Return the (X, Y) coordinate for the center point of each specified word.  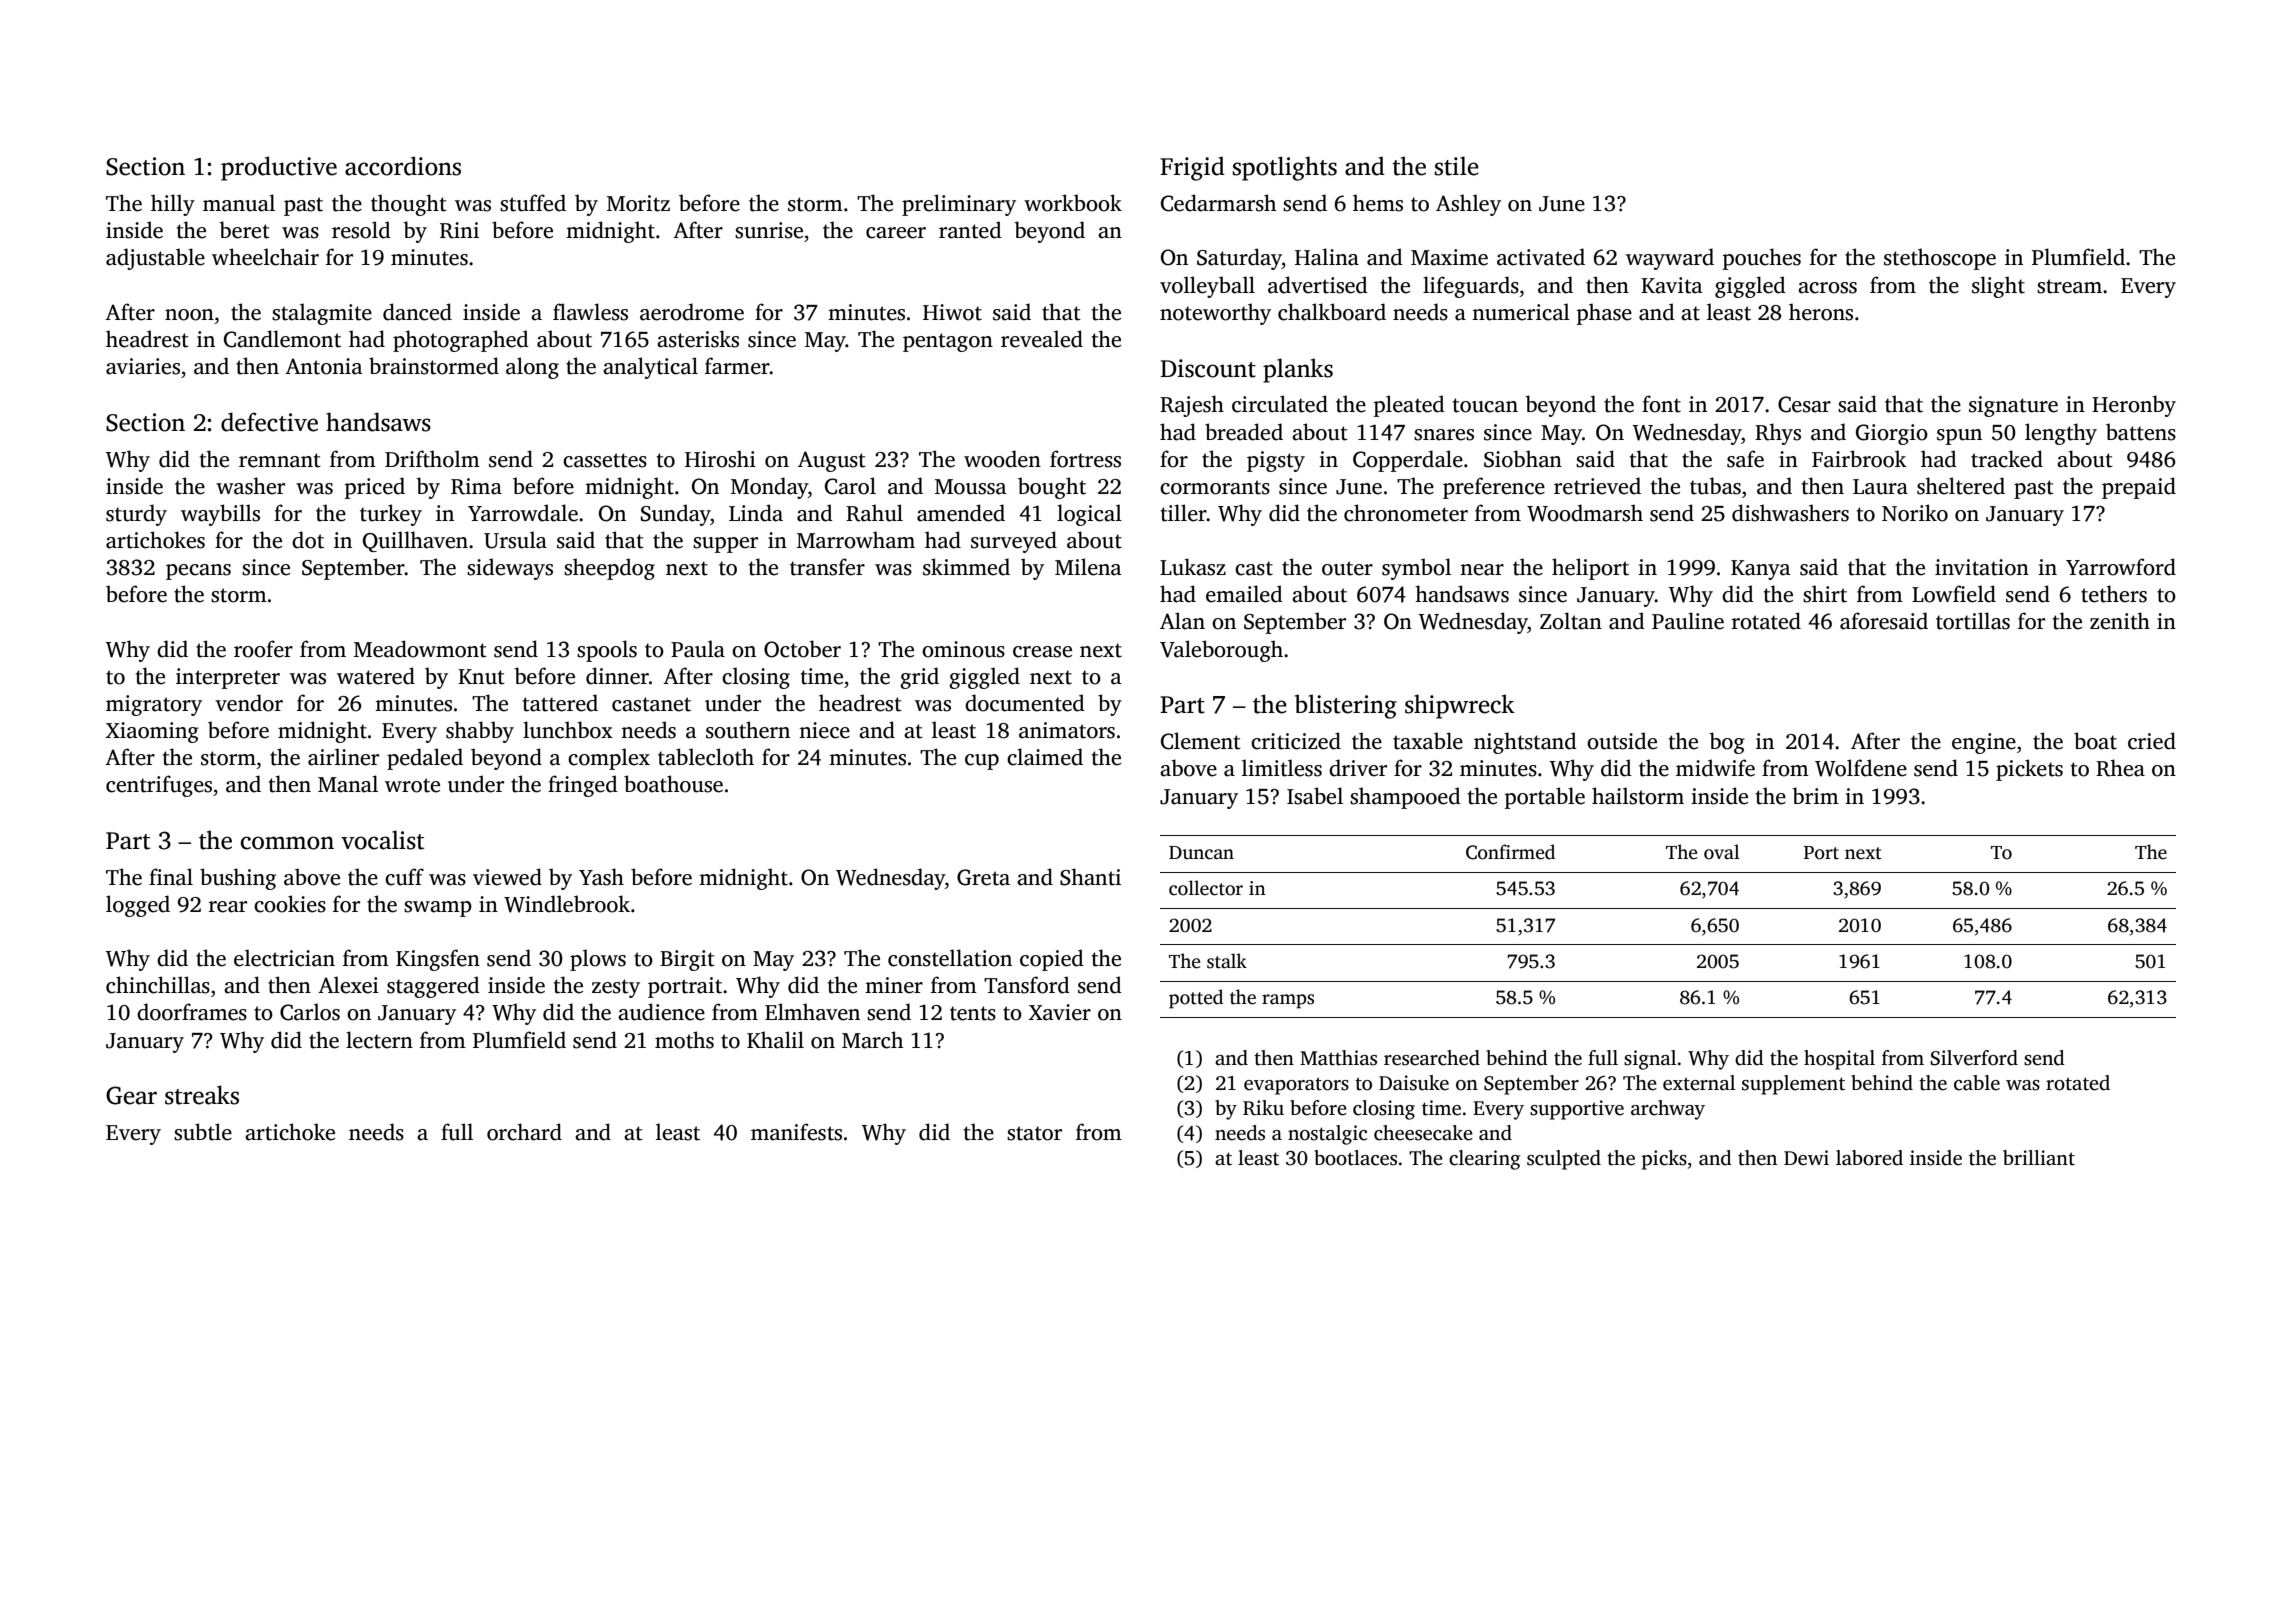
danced (417, 312)
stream (2069, 286)
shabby (480, 732)
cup (982, 762)
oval (1722, 852)
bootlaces (1355, 1158)
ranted (970, 230)
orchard (524, 1132)
